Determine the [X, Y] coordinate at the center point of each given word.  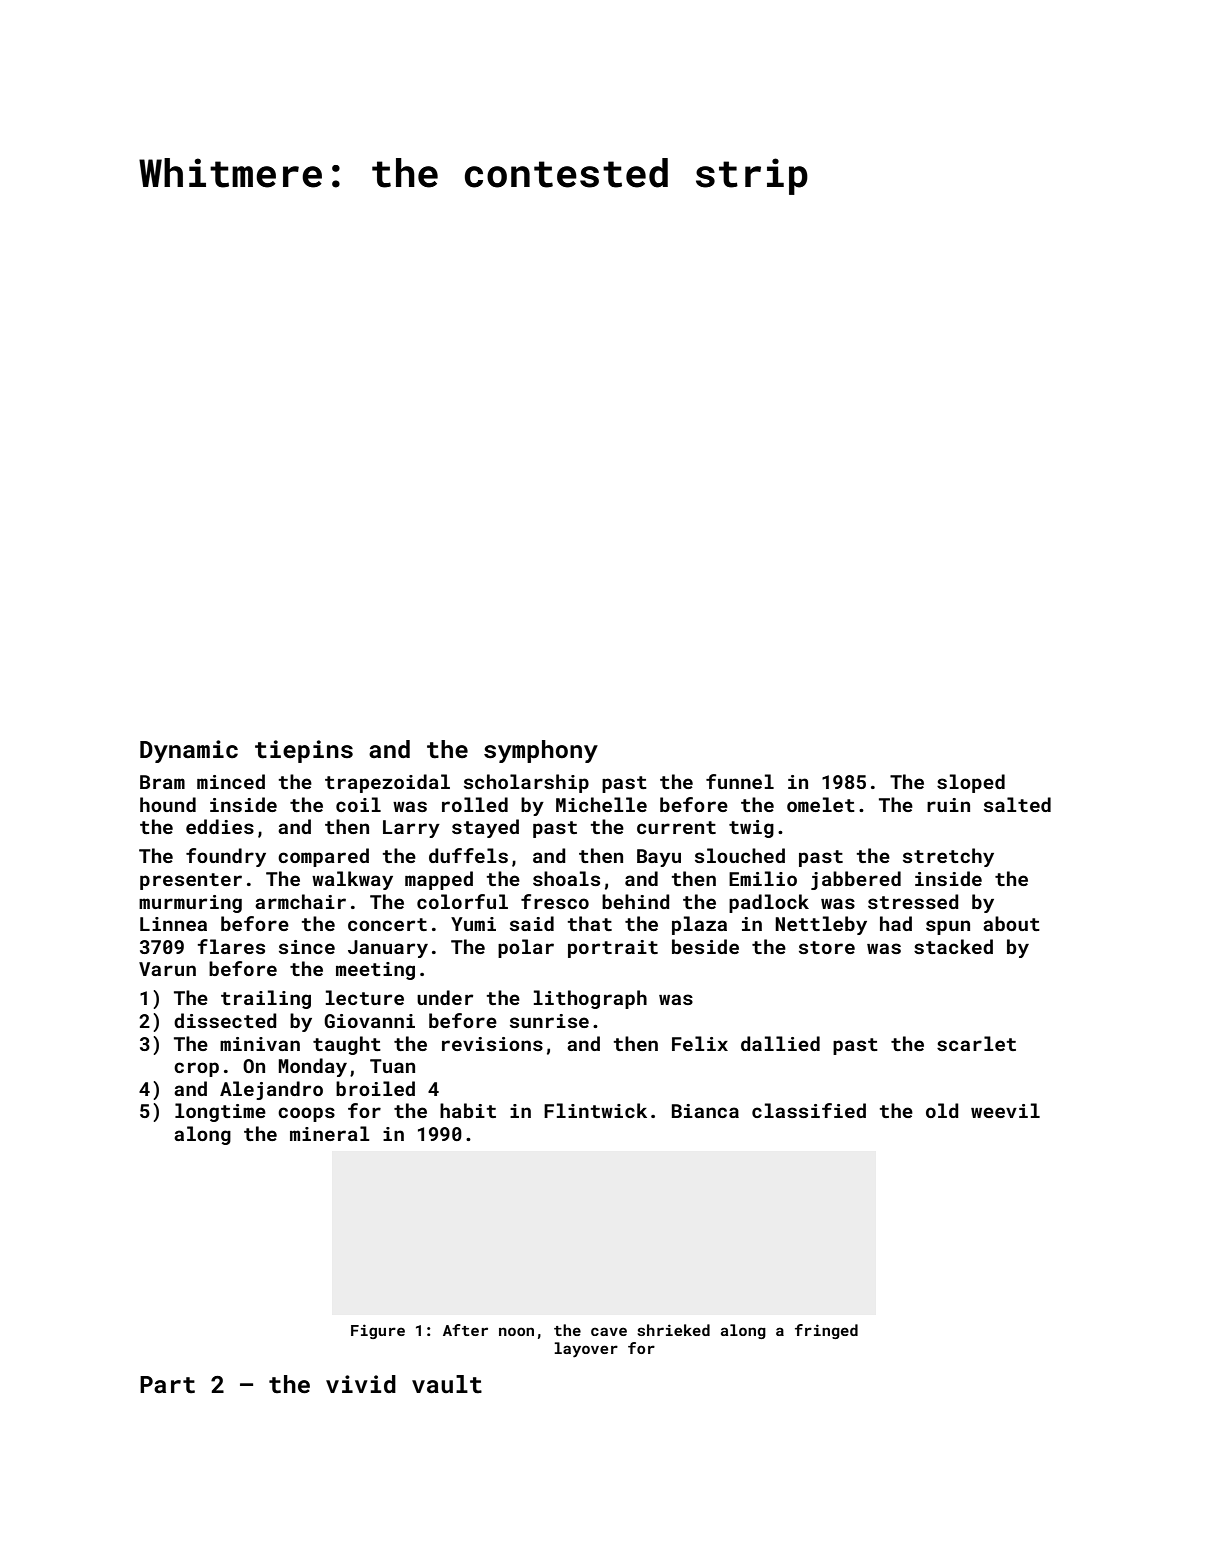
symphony [541, 751]
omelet [821, 804]
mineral [330, 1133]
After [465, 1330]
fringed [826, 1331]
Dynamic [189, 751]
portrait [613, 949]
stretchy [948, 857]
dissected [225, 1020]
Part [167, 1385]
